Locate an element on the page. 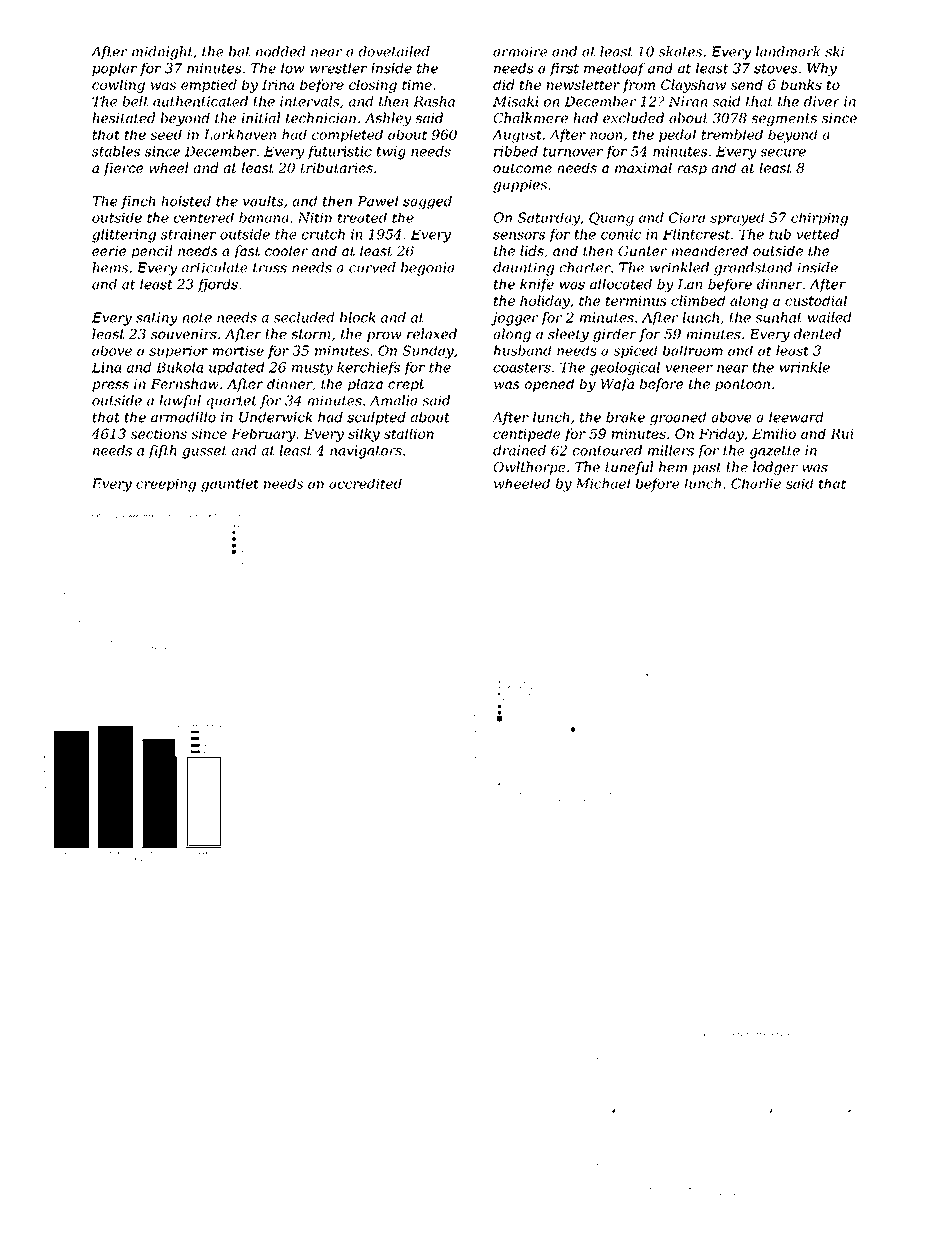  leeward is located at coordinates (796, 417).
